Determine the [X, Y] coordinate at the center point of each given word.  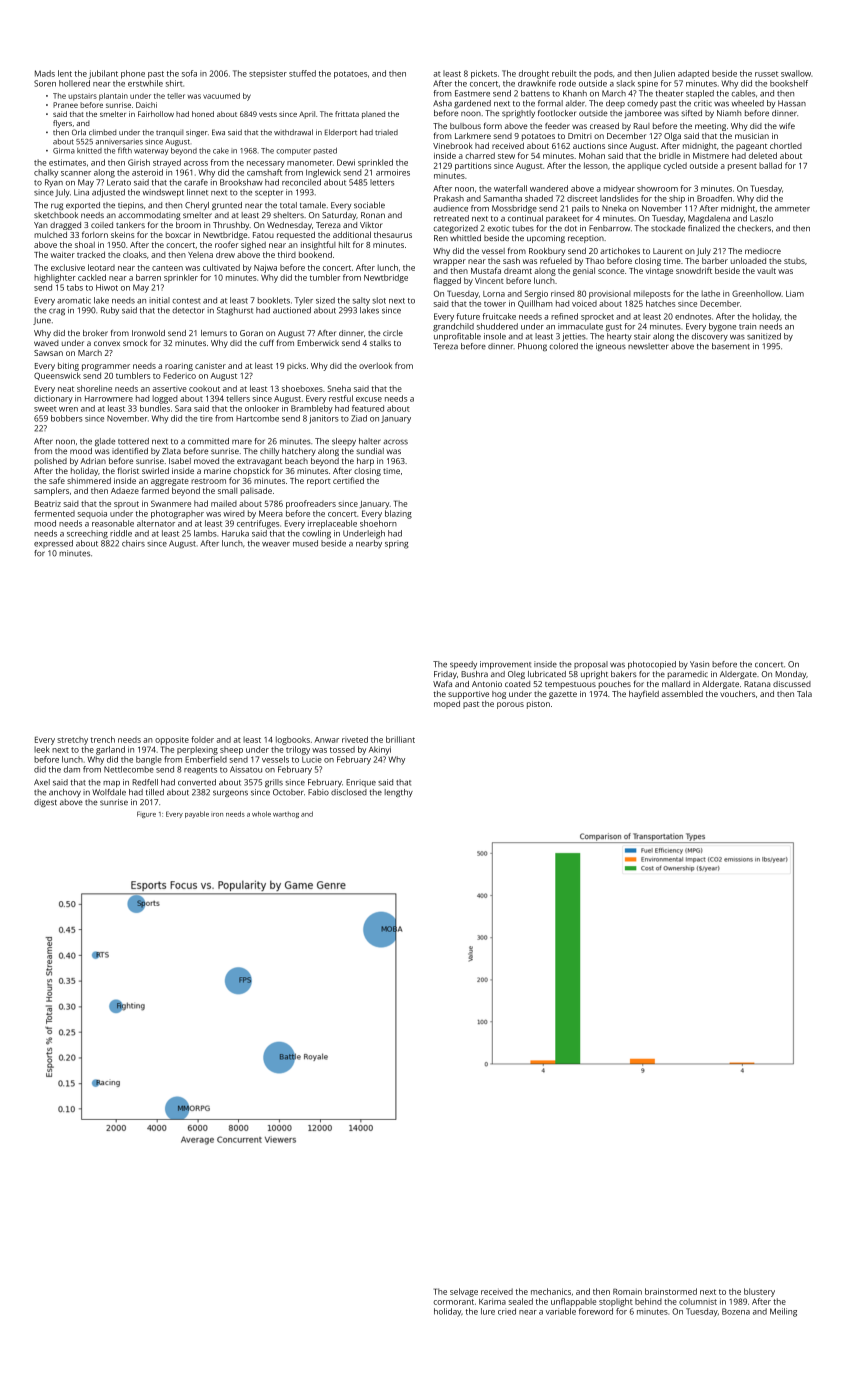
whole [261, 814]
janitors [324, 419]
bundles [155, 408]
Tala [804, 694]
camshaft [264, 172]
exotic [498, 228]
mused [305, 543]
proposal [591, 665]
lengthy [399, 793]
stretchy [72, 741]
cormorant [453, 1302]
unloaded [748, 260]
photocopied [652, 665]
